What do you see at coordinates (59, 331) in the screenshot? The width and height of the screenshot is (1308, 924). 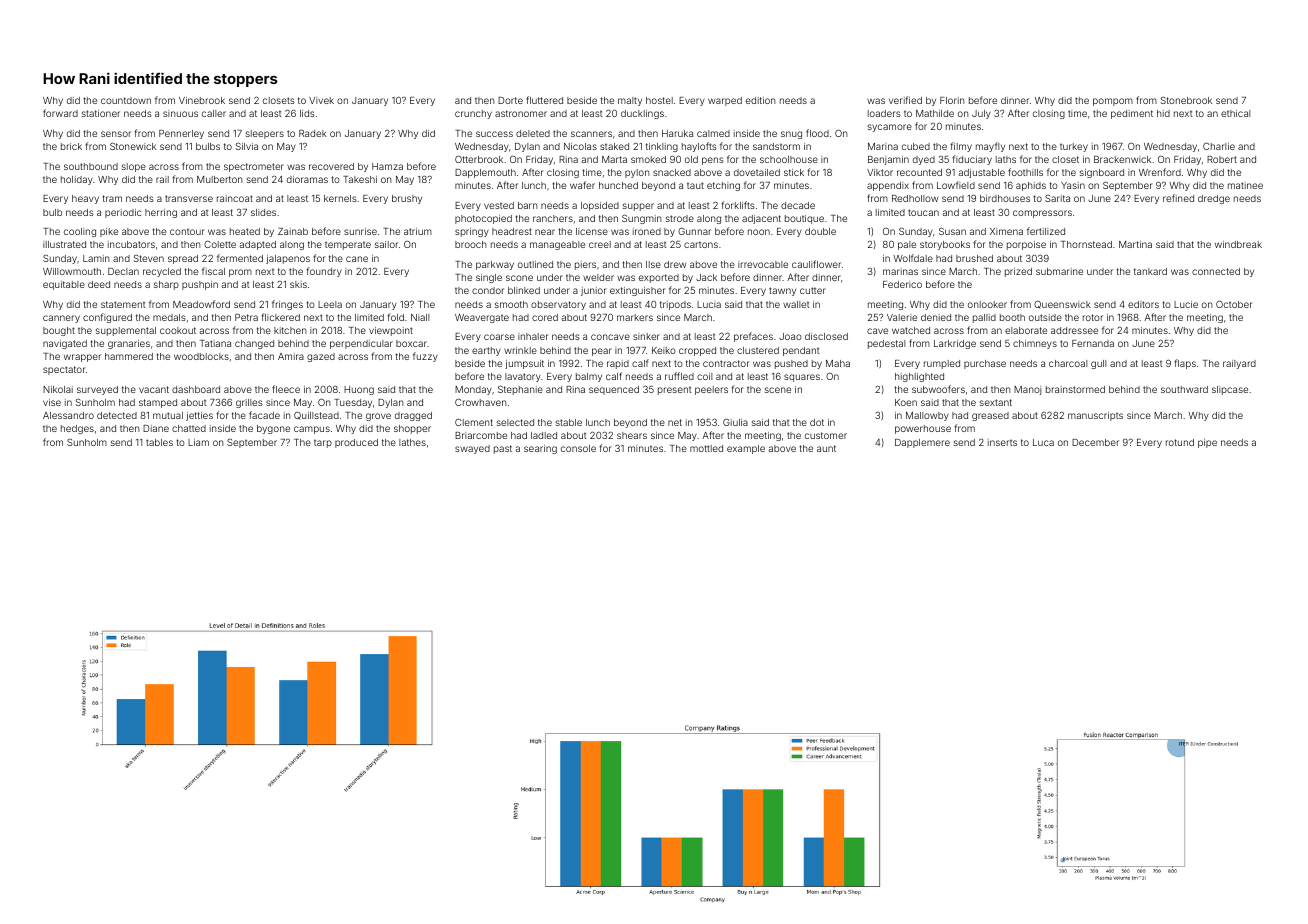 I see `bought` at bounding box center [59, 331].
